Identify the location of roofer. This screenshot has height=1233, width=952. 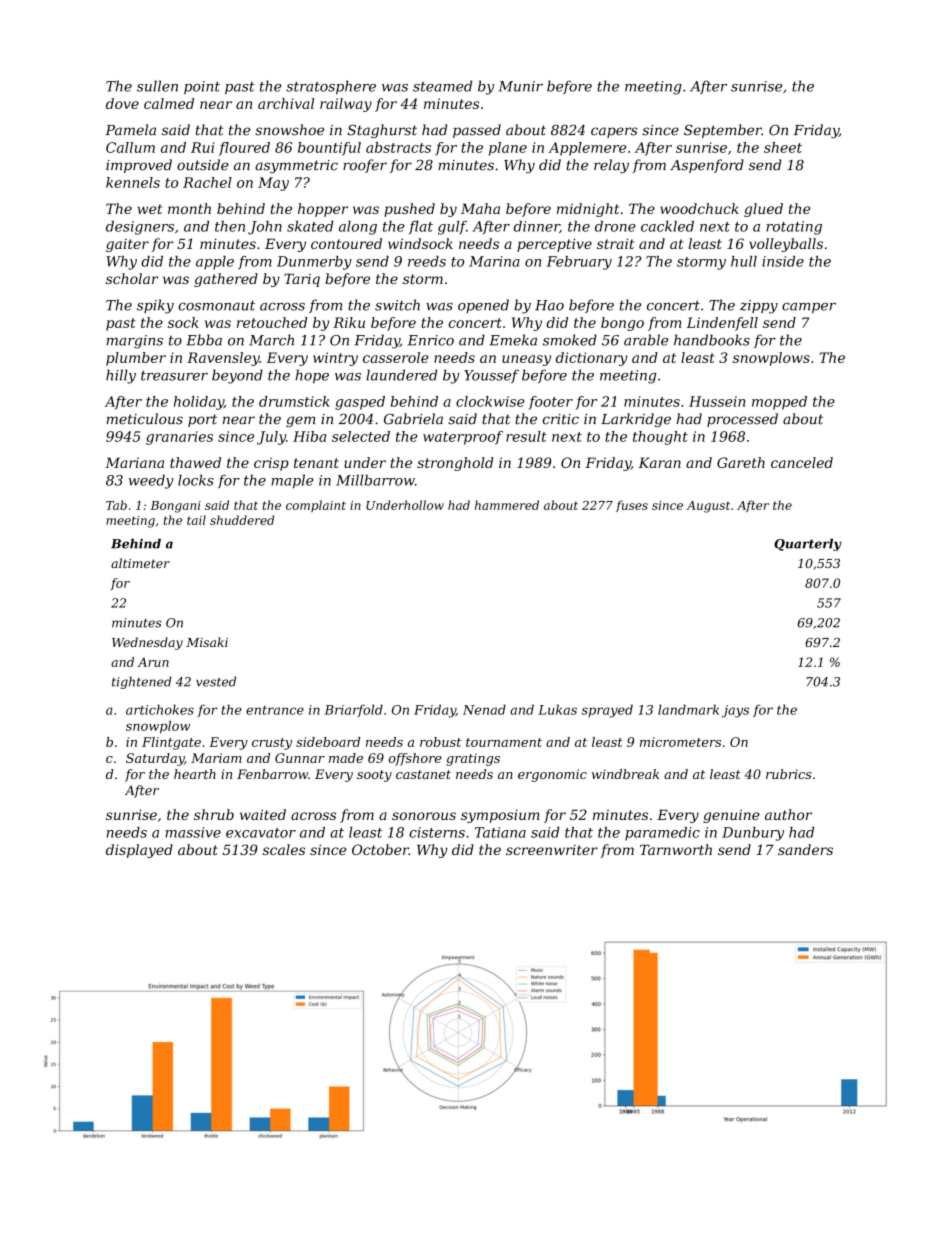
(365, 166).
